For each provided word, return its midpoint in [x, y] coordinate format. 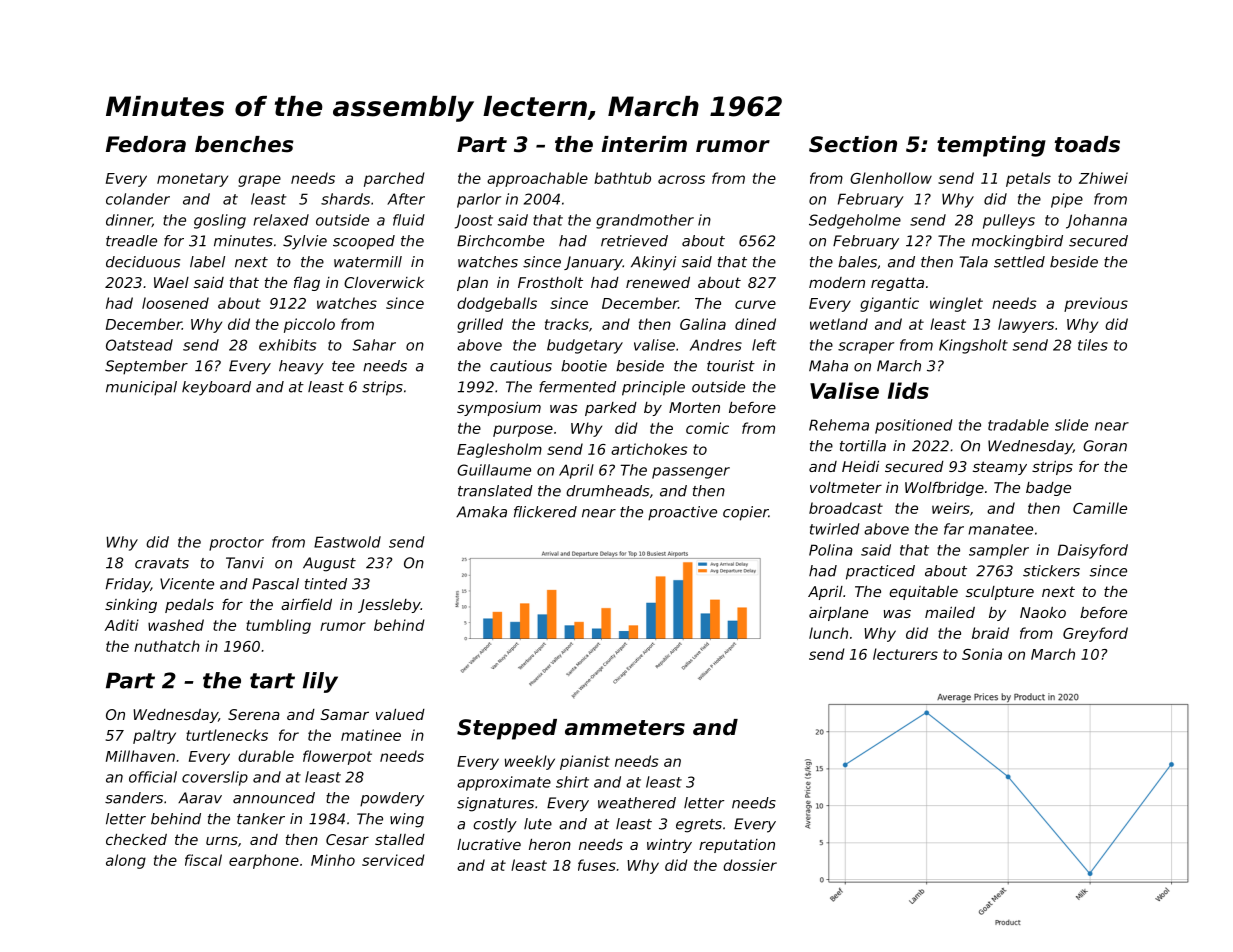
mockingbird [1017, 242]
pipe [1067, 200]
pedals [189, 606]
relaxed [281, 220]
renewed [658, 282]
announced [274, 798]
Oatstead [139, 345]
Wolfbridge [944, 489]
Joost [474, 221]
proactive [682, 513]
